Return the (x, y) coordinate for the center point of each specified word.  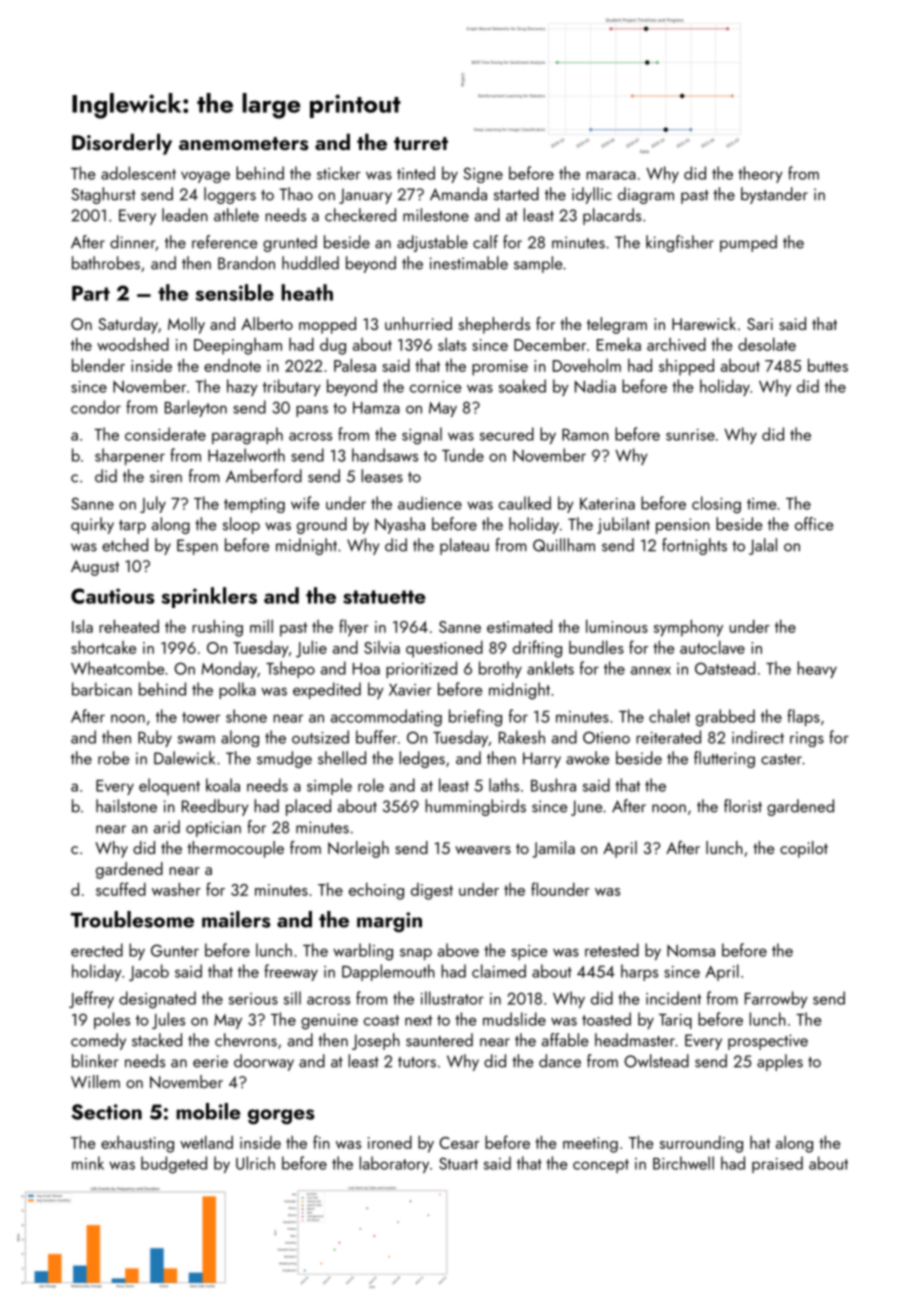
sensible (235, 292)
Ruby (155, 738)
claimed (499, 971)
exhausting (137, 1144)
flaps (803, 717)
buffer (376, 737)
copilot (804, 849)
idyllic (592, 195)
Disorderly (122, 144)
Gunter (175, 950)
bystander (774, 195)
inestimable (469, 263)
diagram (646, 195)
